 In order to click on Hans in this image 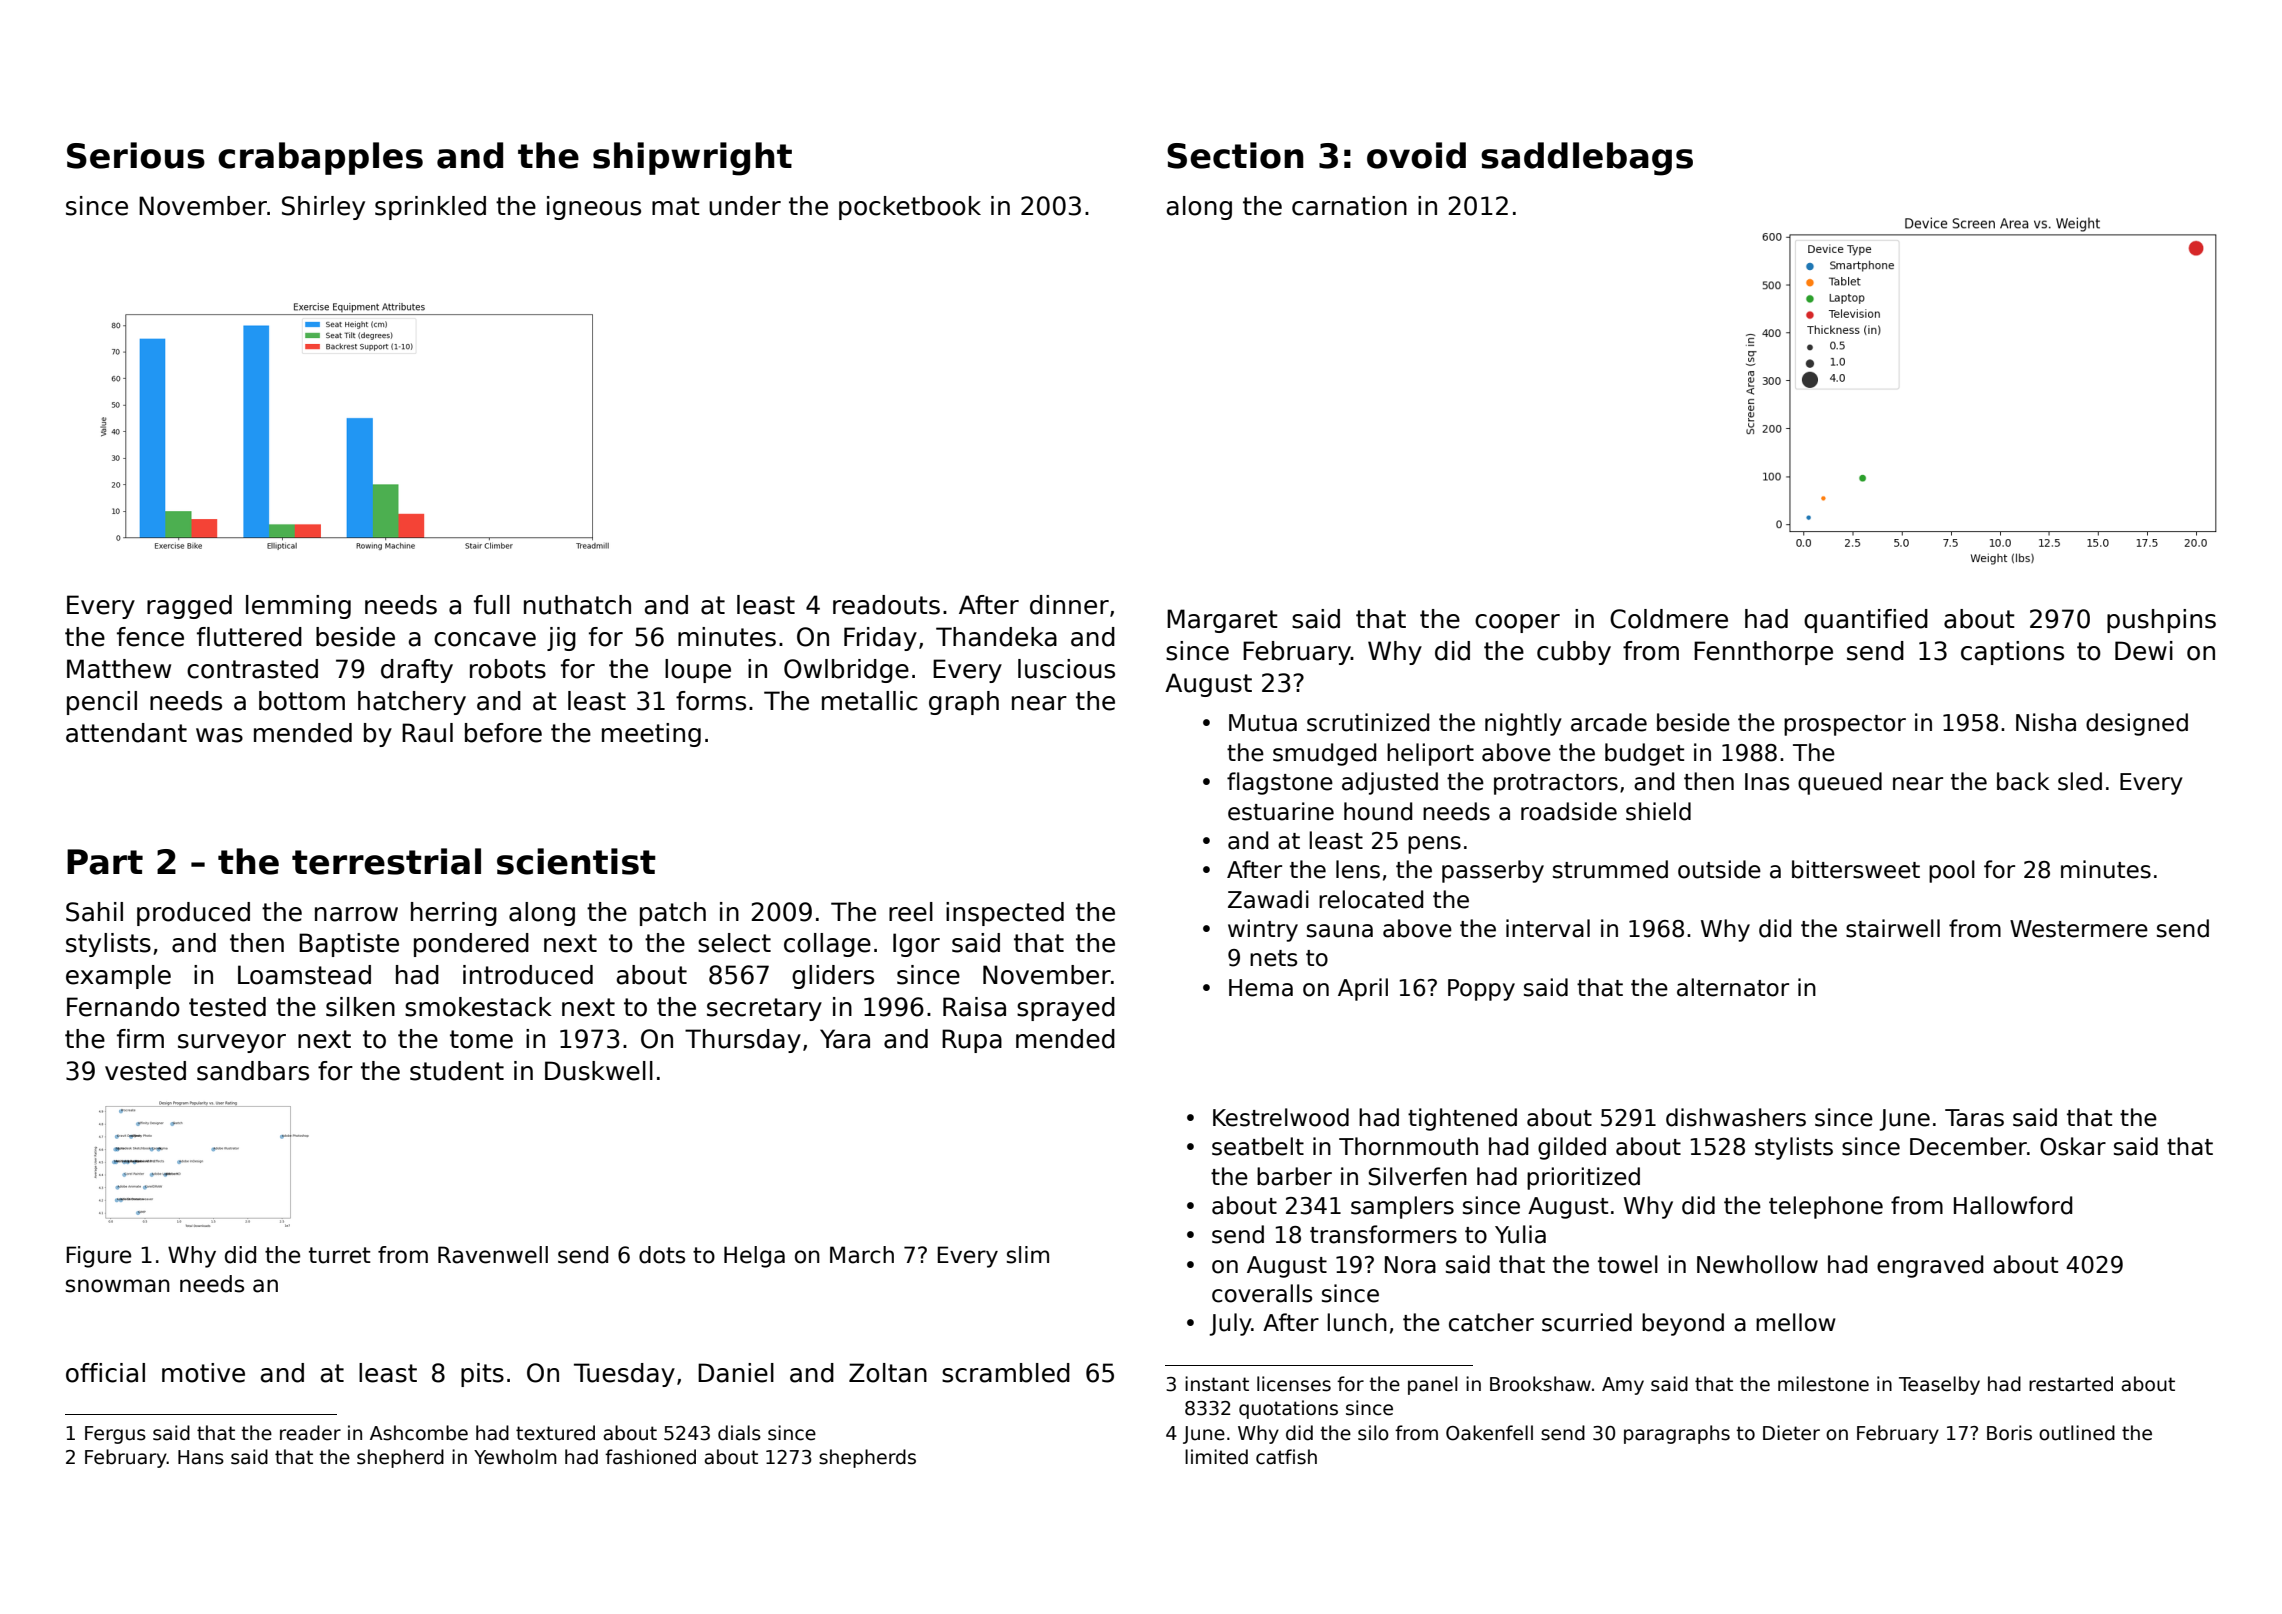, I will do `click(201, 1457)`.
